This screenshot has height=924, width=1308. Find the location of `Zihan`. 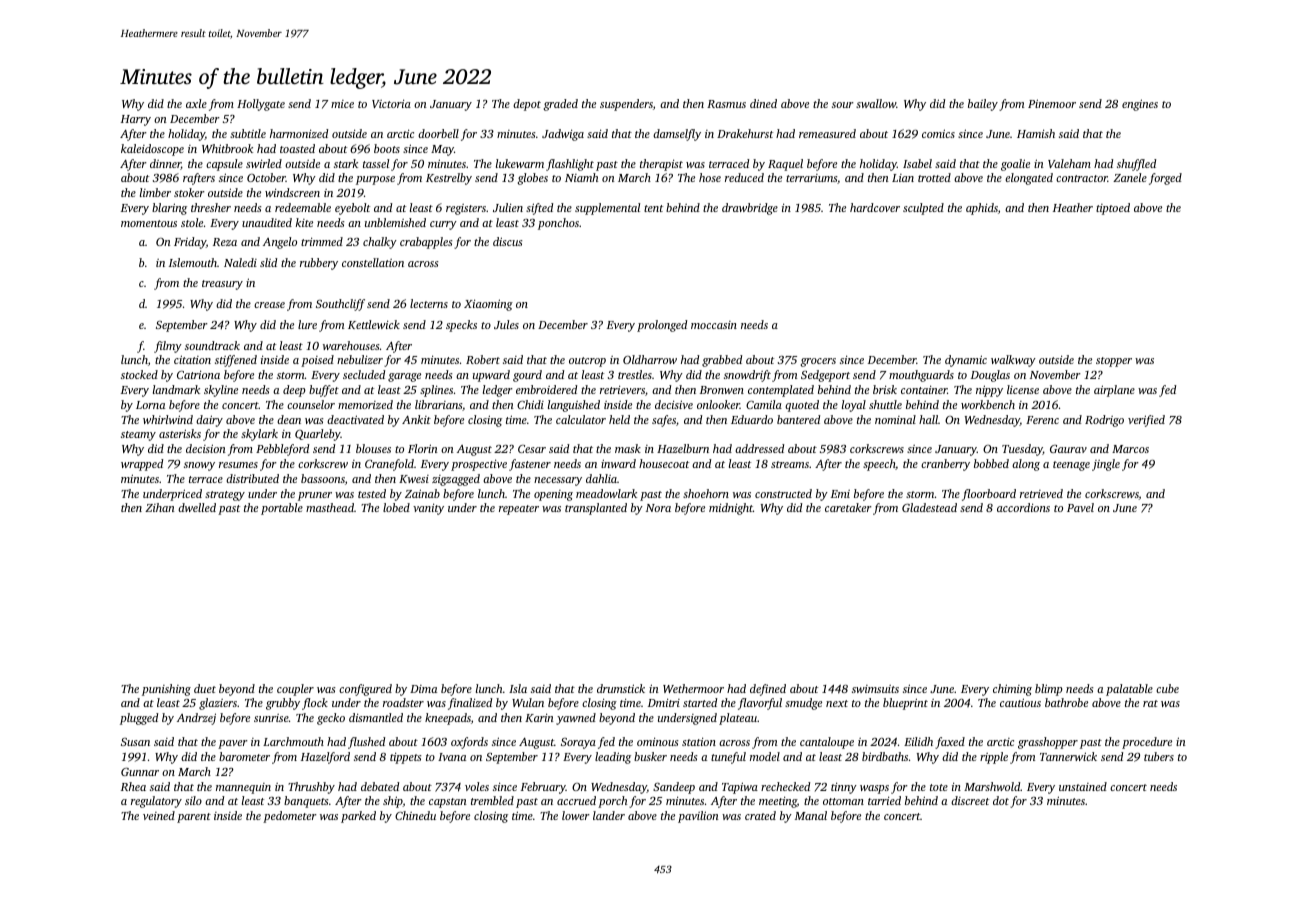

Zihan is located at coordinates (160, 507).
